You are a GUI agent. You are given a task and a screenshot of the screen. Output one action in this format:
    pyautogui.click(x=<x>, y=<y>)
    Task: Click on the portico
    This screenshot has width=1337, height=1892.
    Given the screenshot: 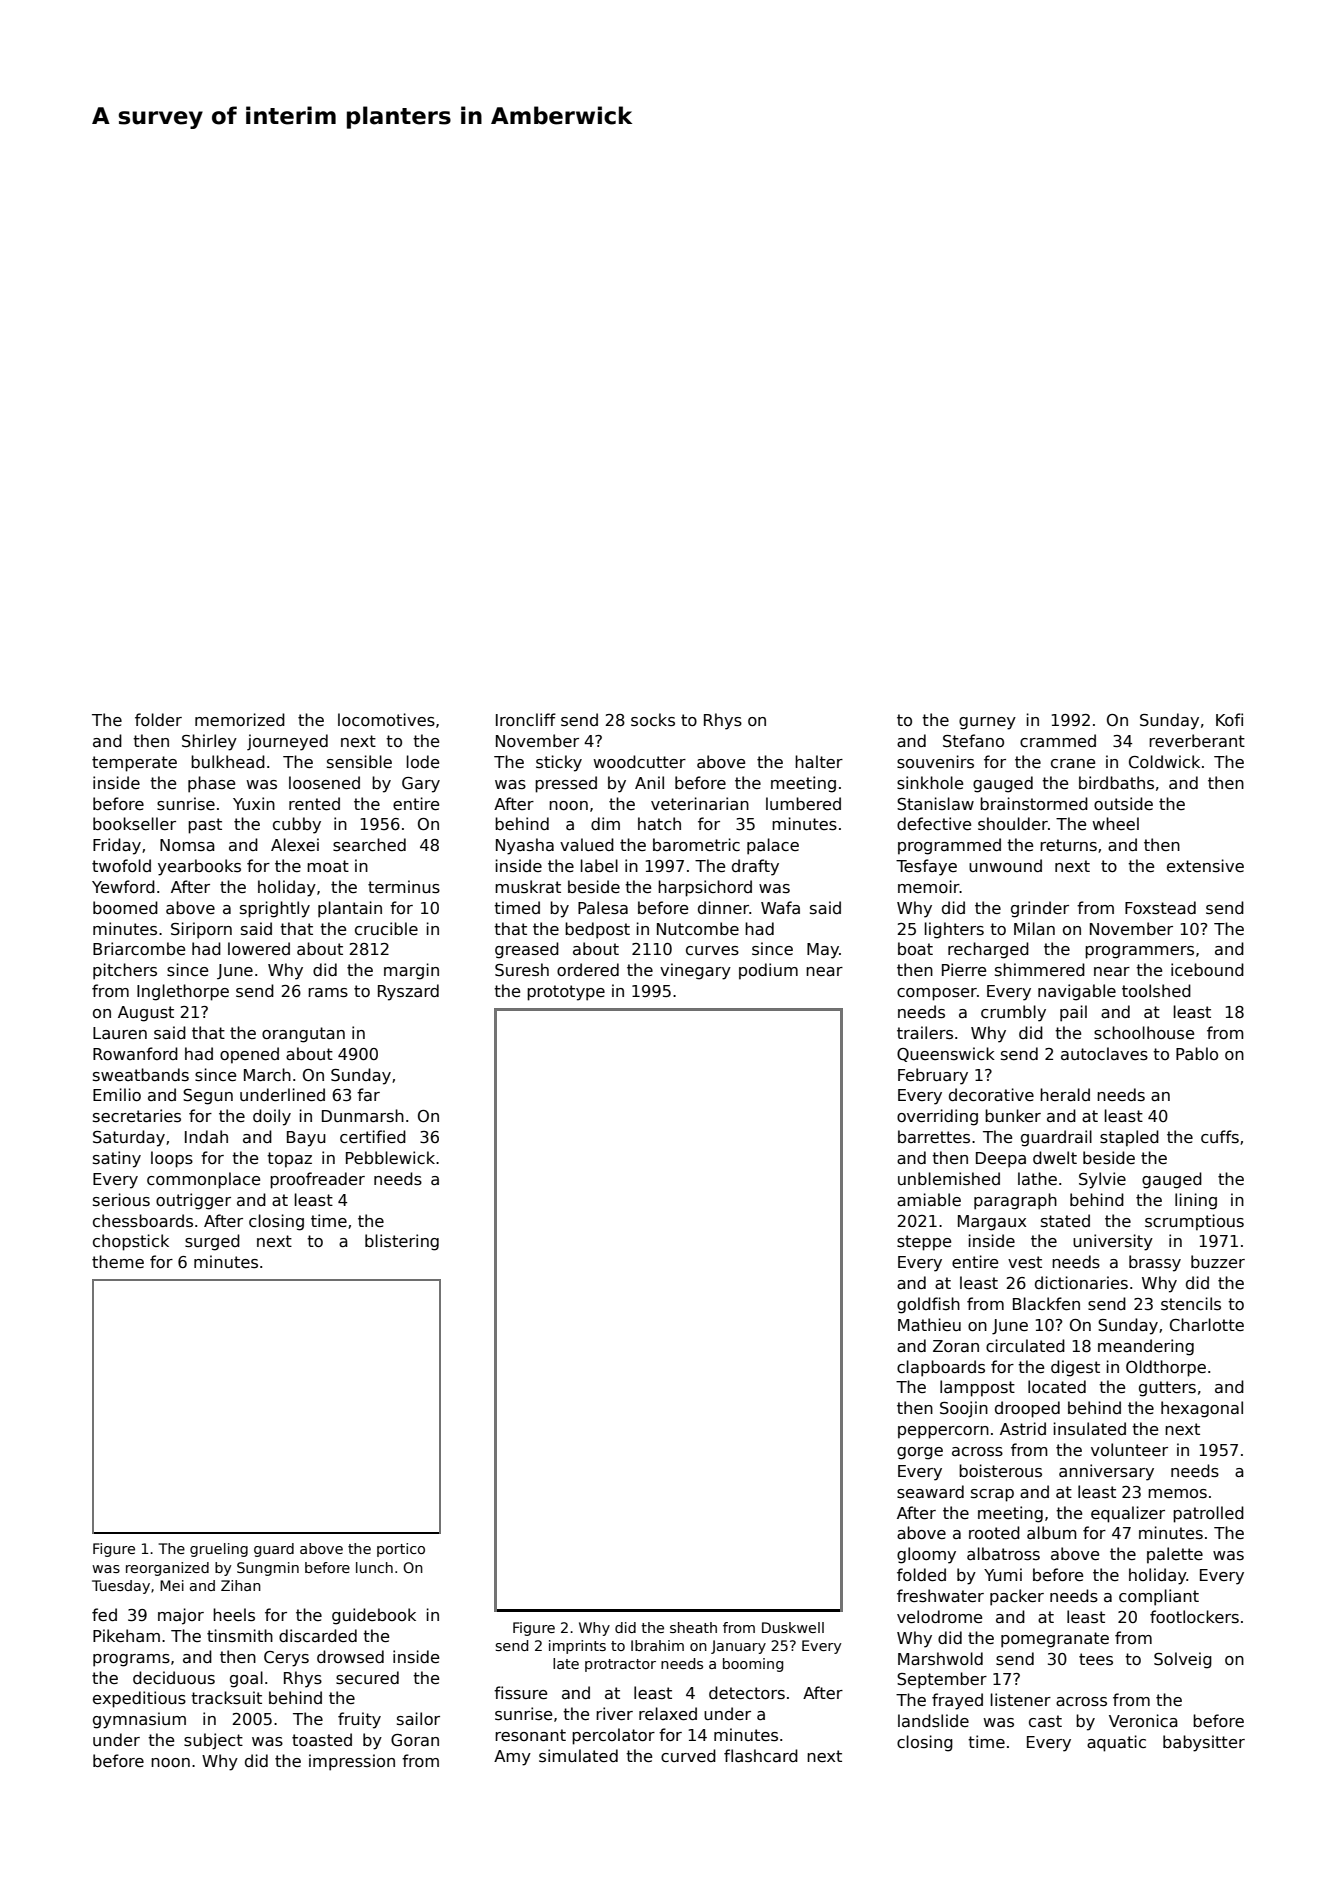 What is the action you would take?
    pyautogui.click(x=401, y=1550)
